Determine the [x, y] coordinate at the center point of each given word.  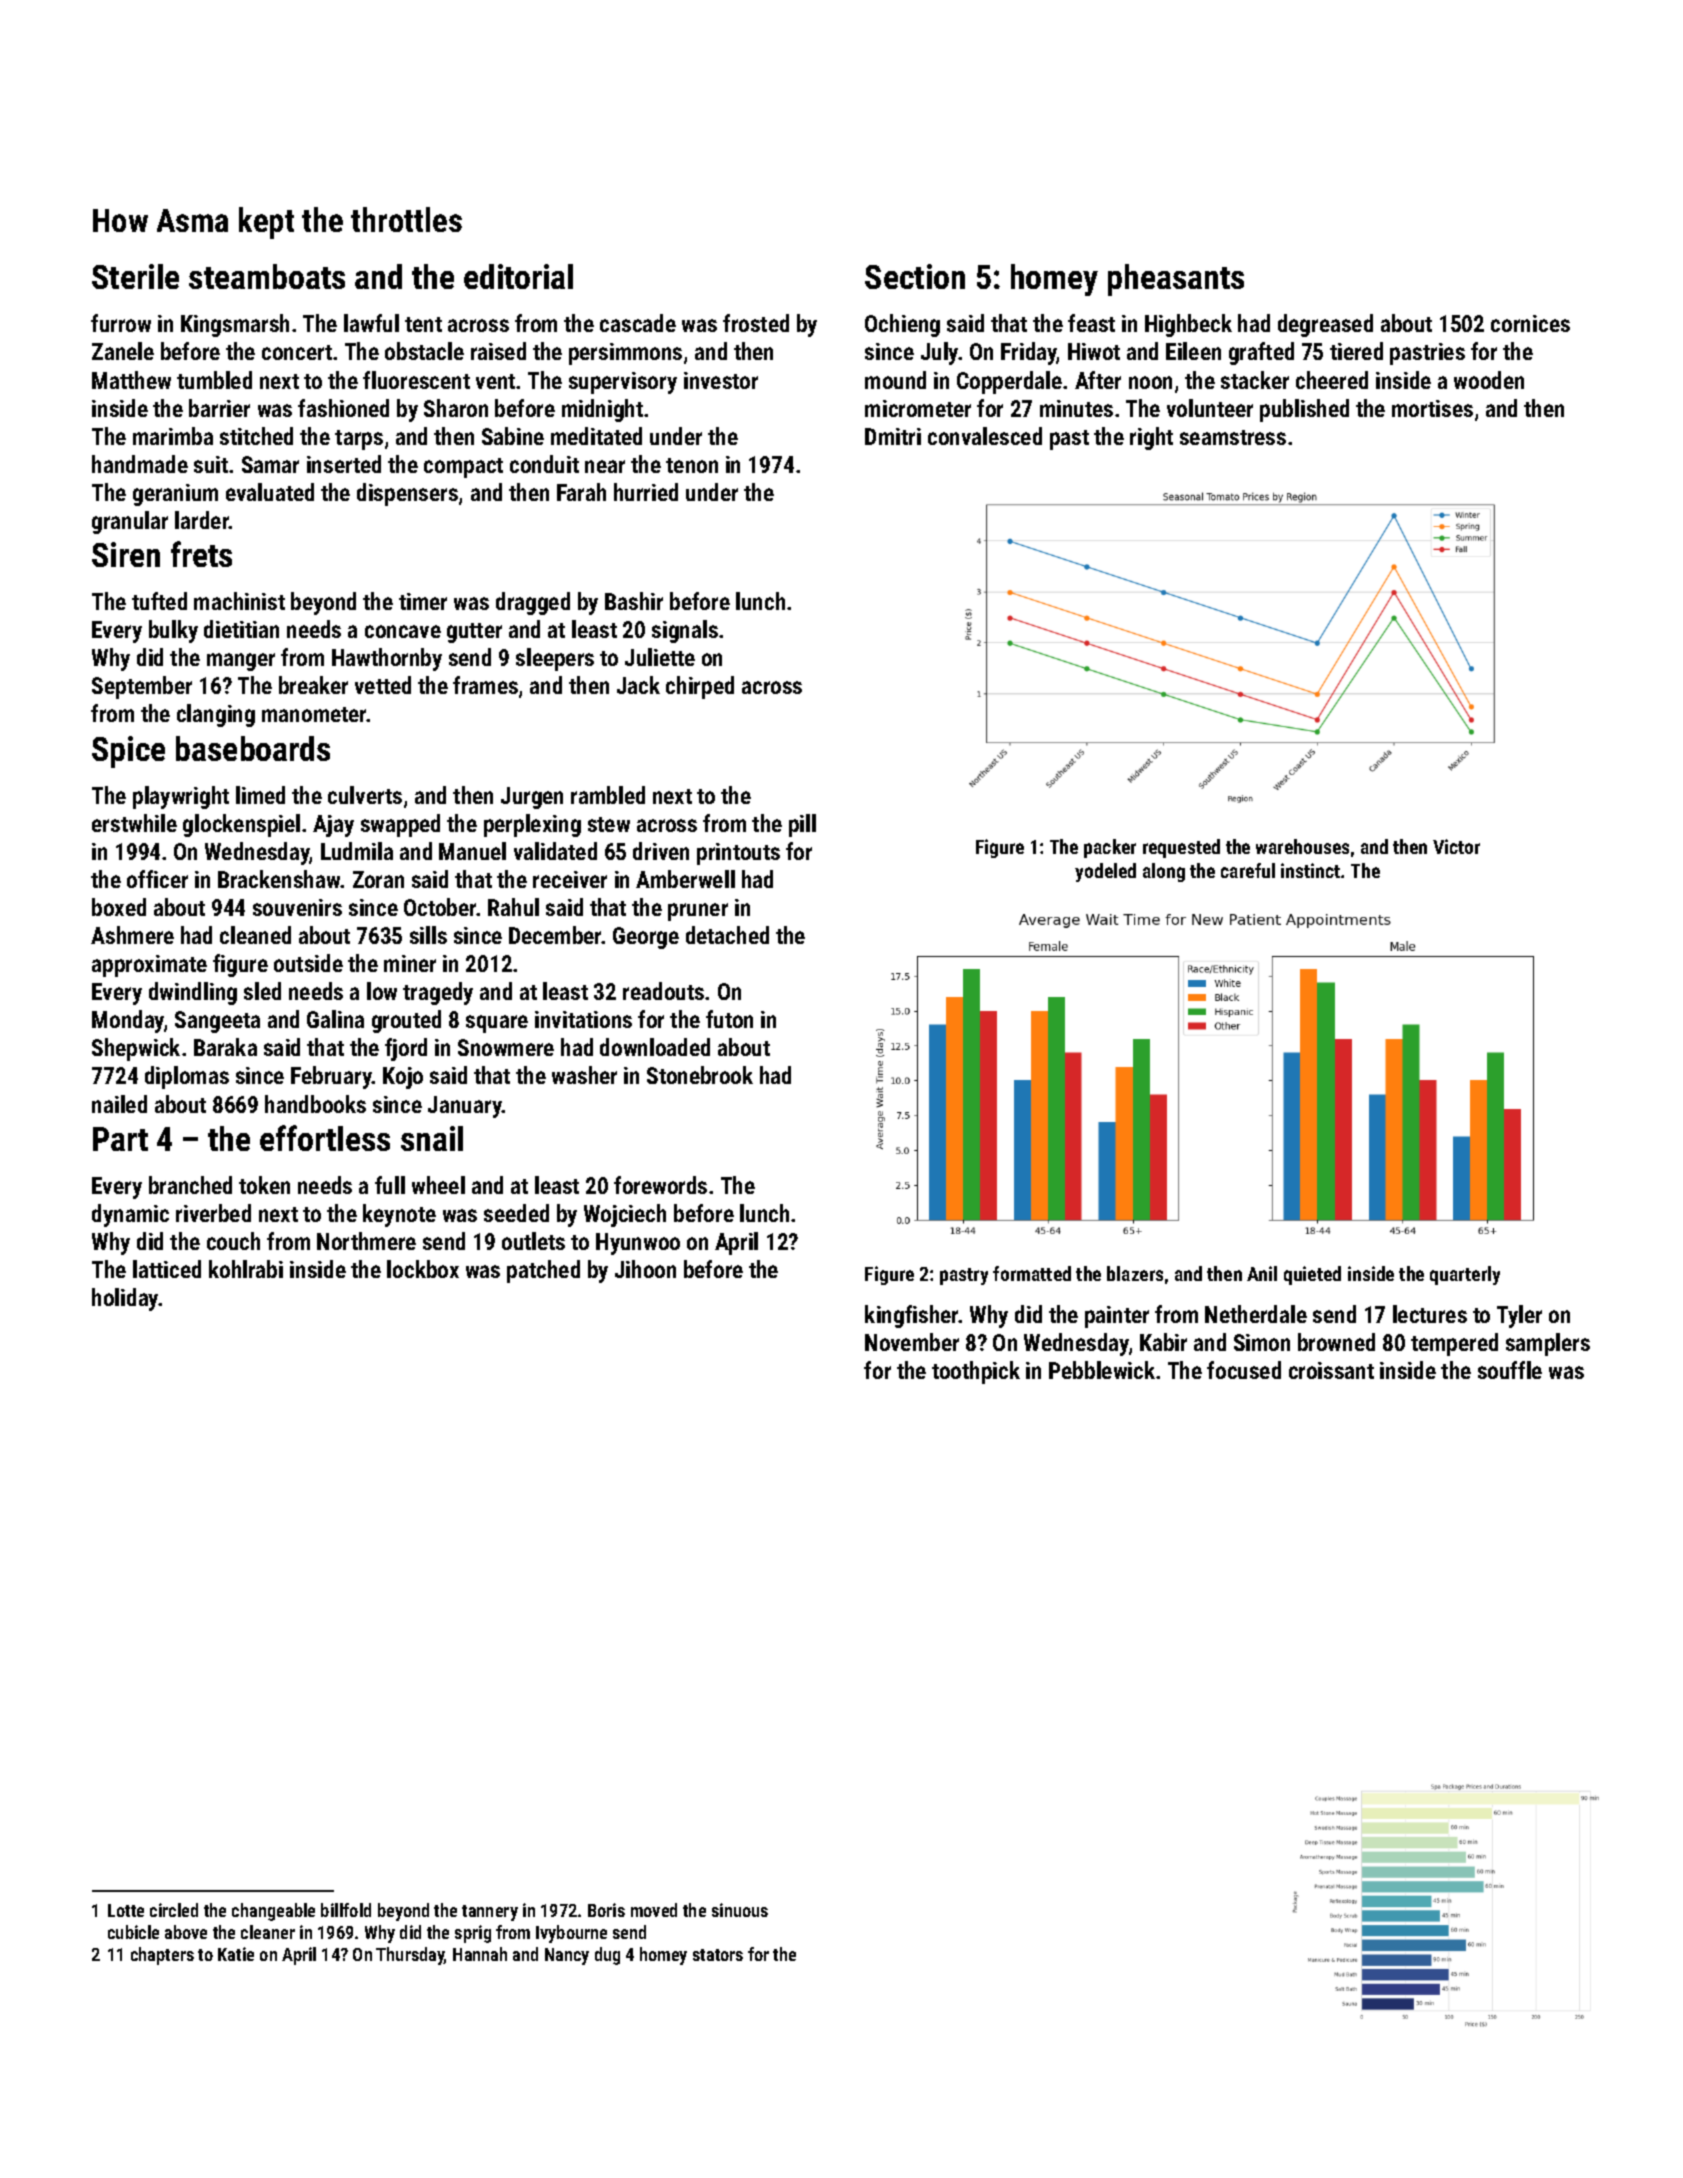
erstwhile [134, 823]
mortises [1432, 408]
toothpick [976, 1372]
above [186, 1932]
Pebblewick [1102, 1370]
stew [609, 824]
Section [915, 276]
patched [543, 1271]
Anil [1262, 1273]
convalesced [985, 436]
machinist [239, 601]
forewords [660, 1185]
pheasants [1176, 280]
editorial [518, 276]
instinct [1310, 870]
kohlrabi [246, 1269]
